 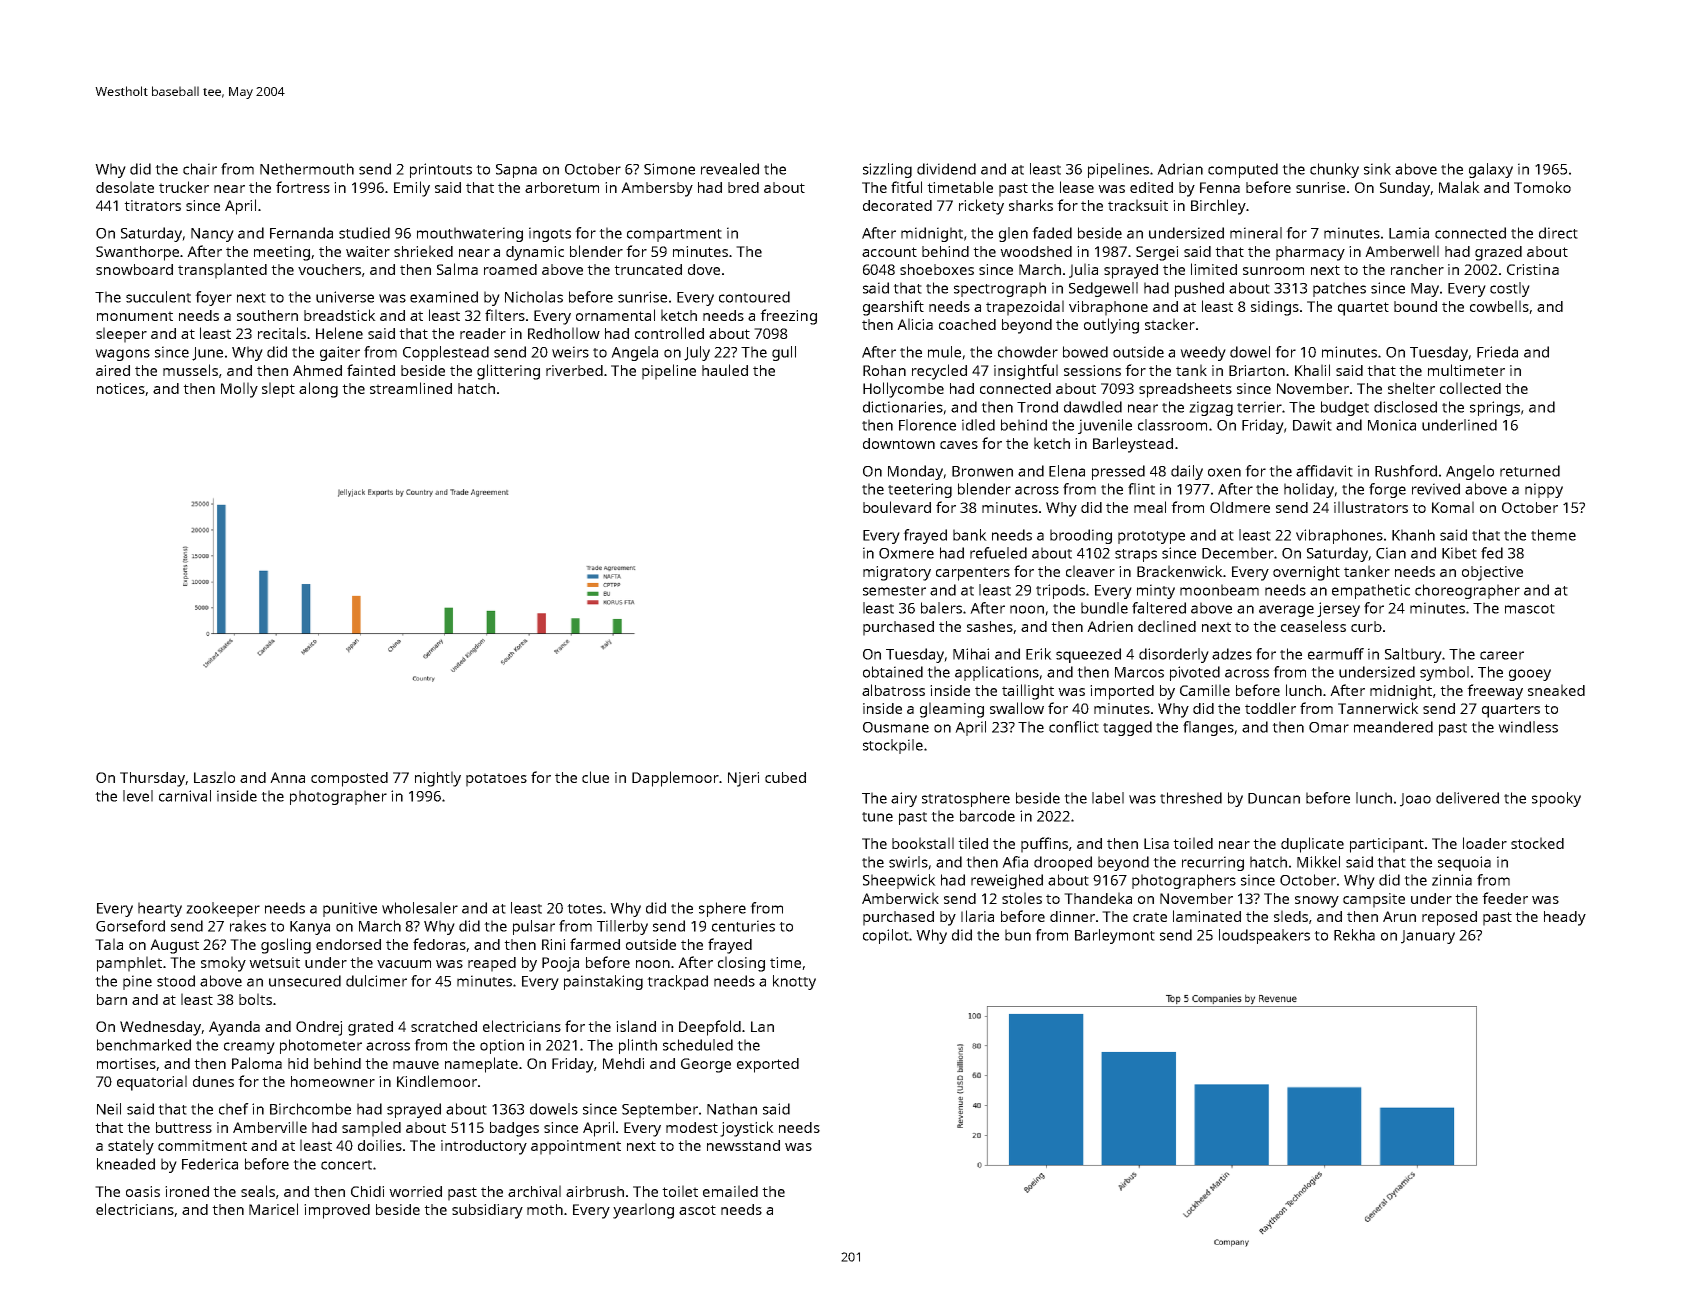 I want to click on Tillerby, so click(x=622, y=927).
